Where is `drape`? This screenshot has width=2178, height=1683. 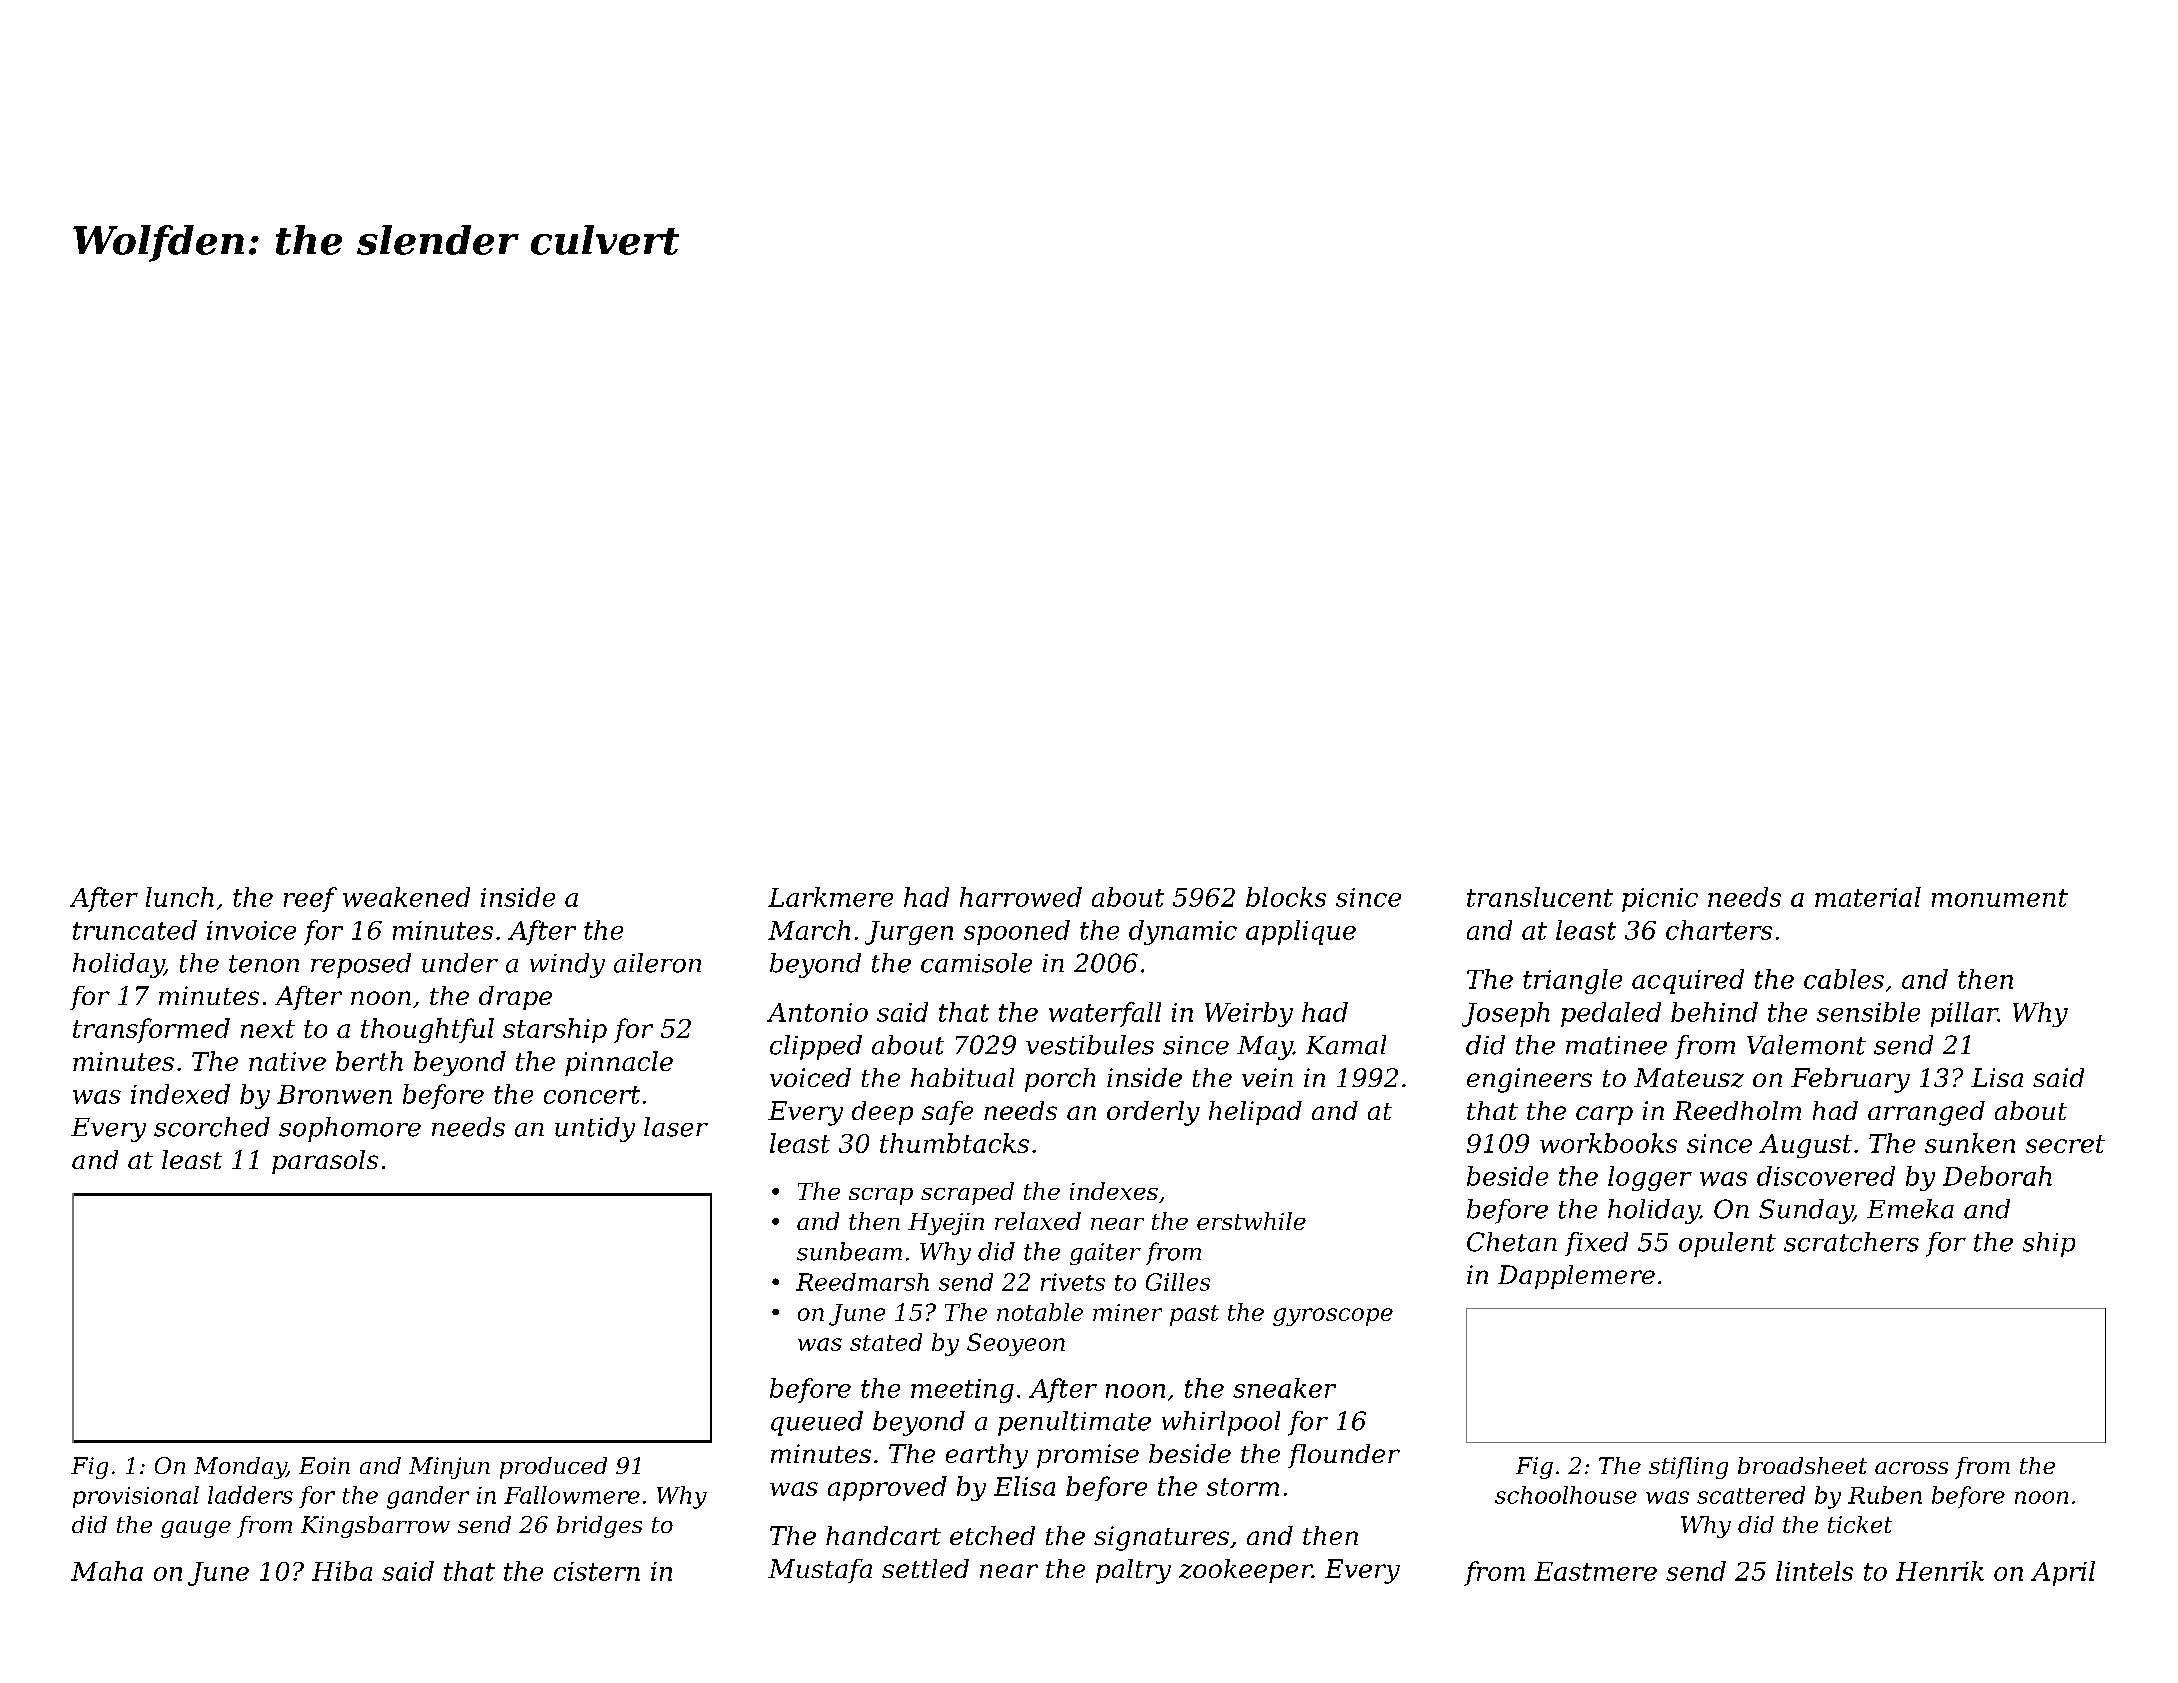 drape is located at coordinates (515, 998).
